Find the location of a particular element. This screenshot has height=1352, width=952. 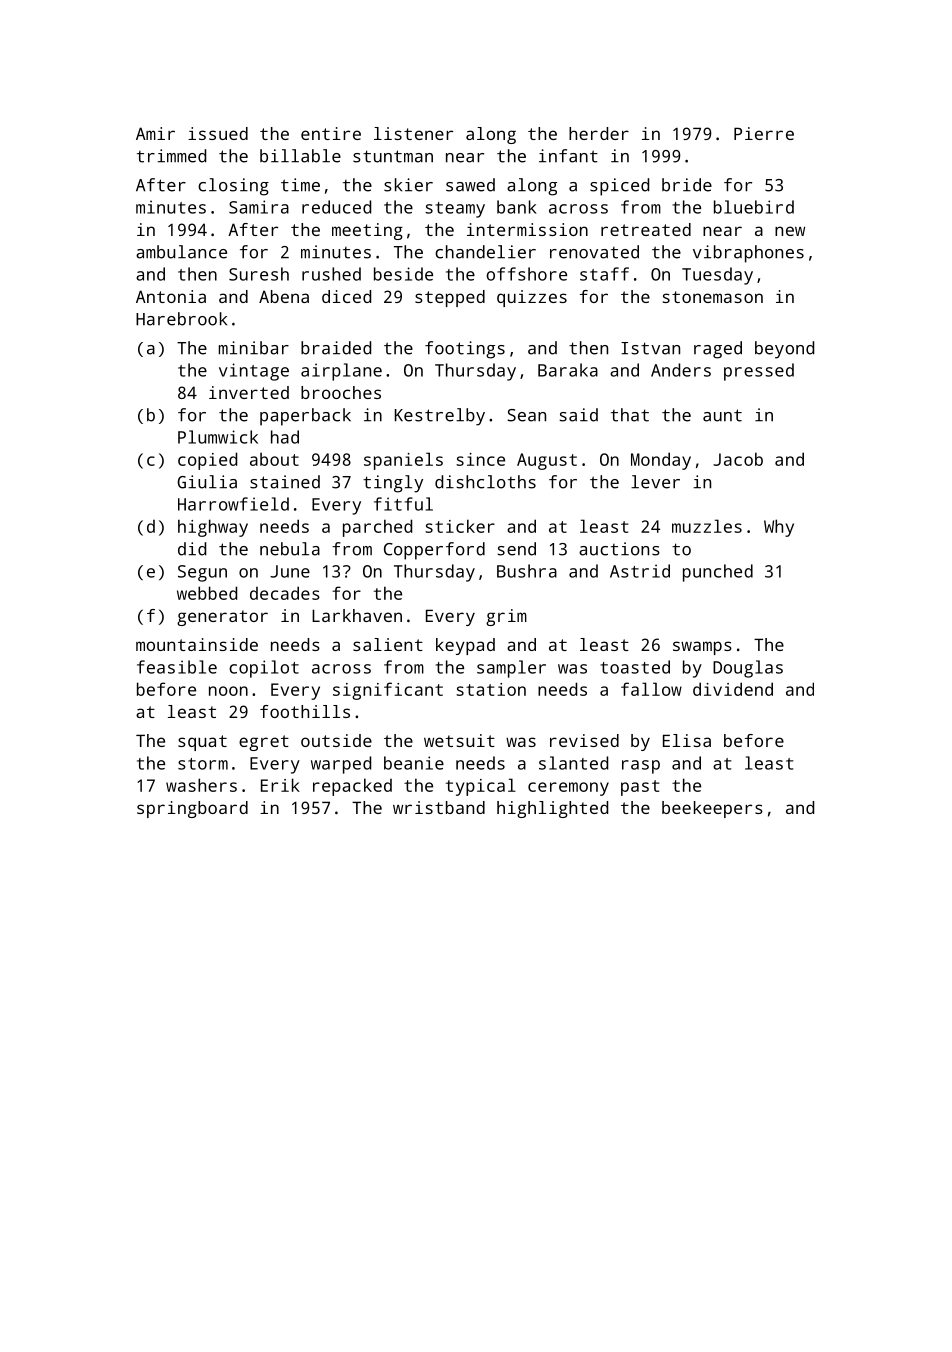

Monday is located at coordinates (661, 461).
